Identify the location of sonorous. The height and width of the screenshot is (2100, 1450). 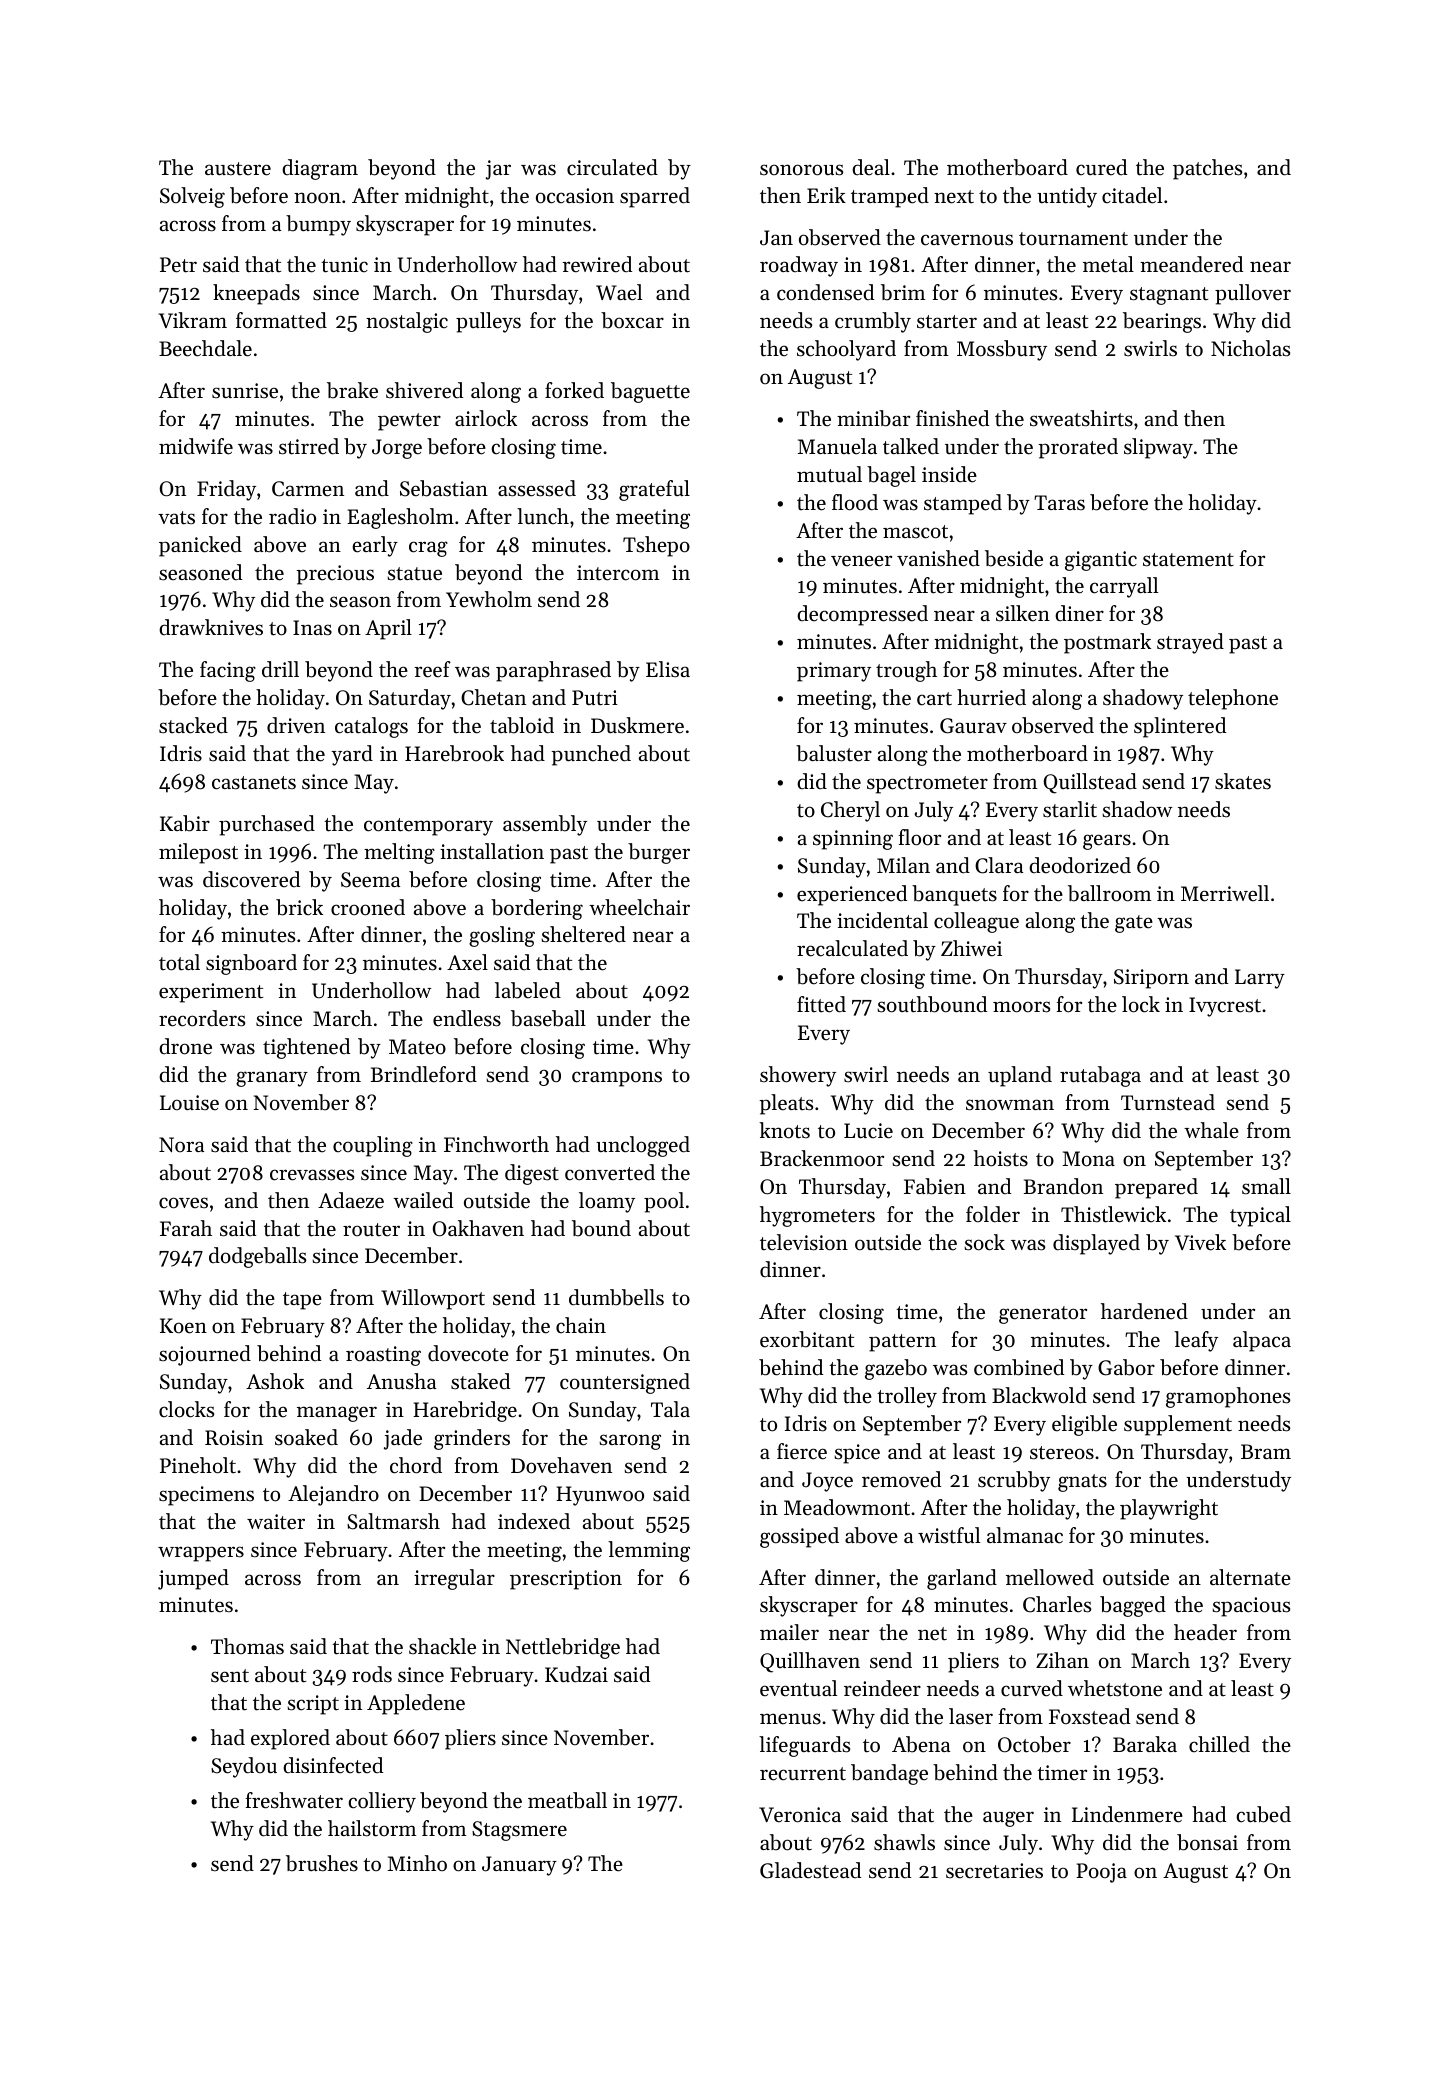
(801, 170).
